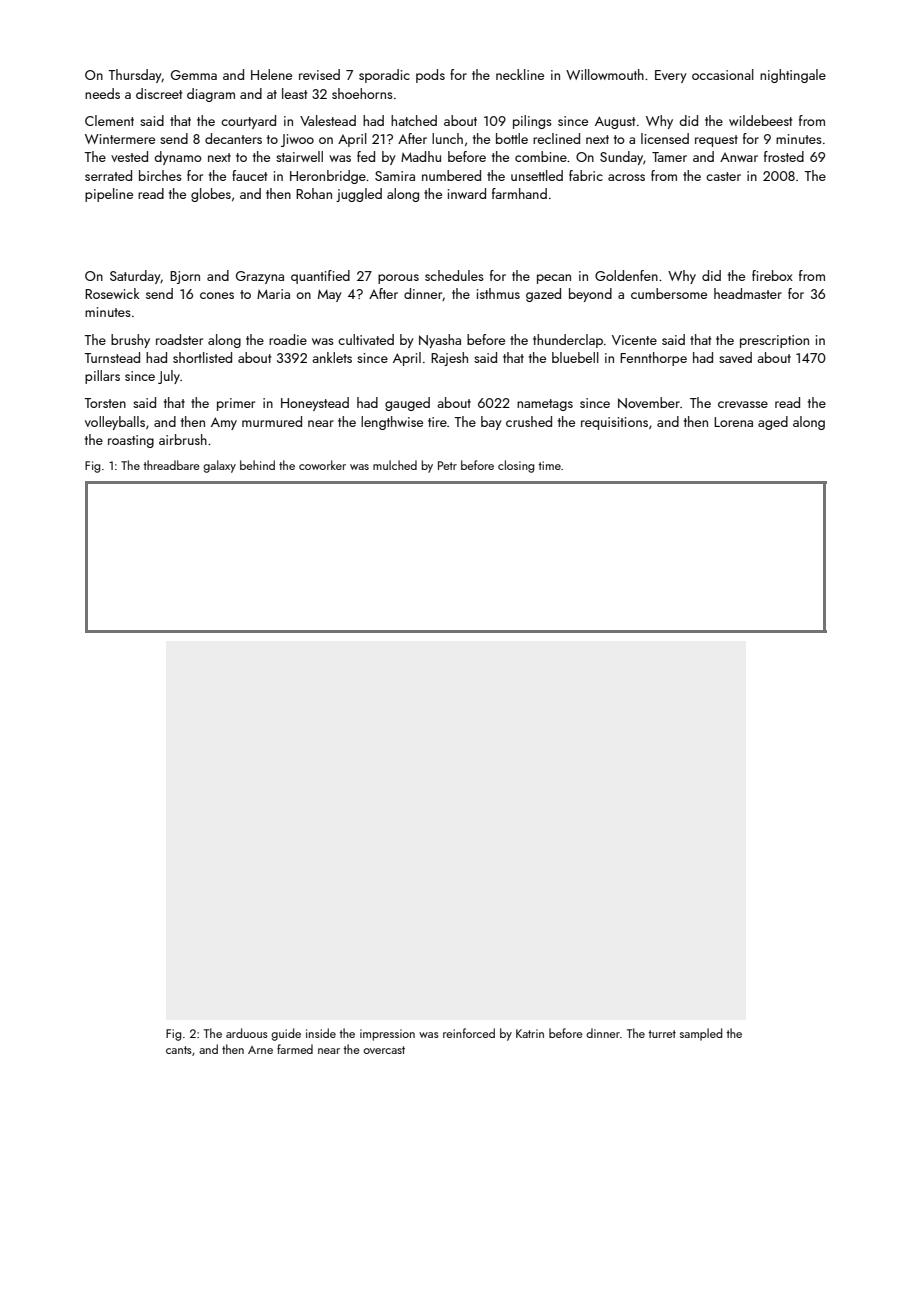 This screenshot has width=911, height=1293. What do you see at coordinates (430, 76) in the screenshot?
I see `pods` at bounding box center [430, 76].
